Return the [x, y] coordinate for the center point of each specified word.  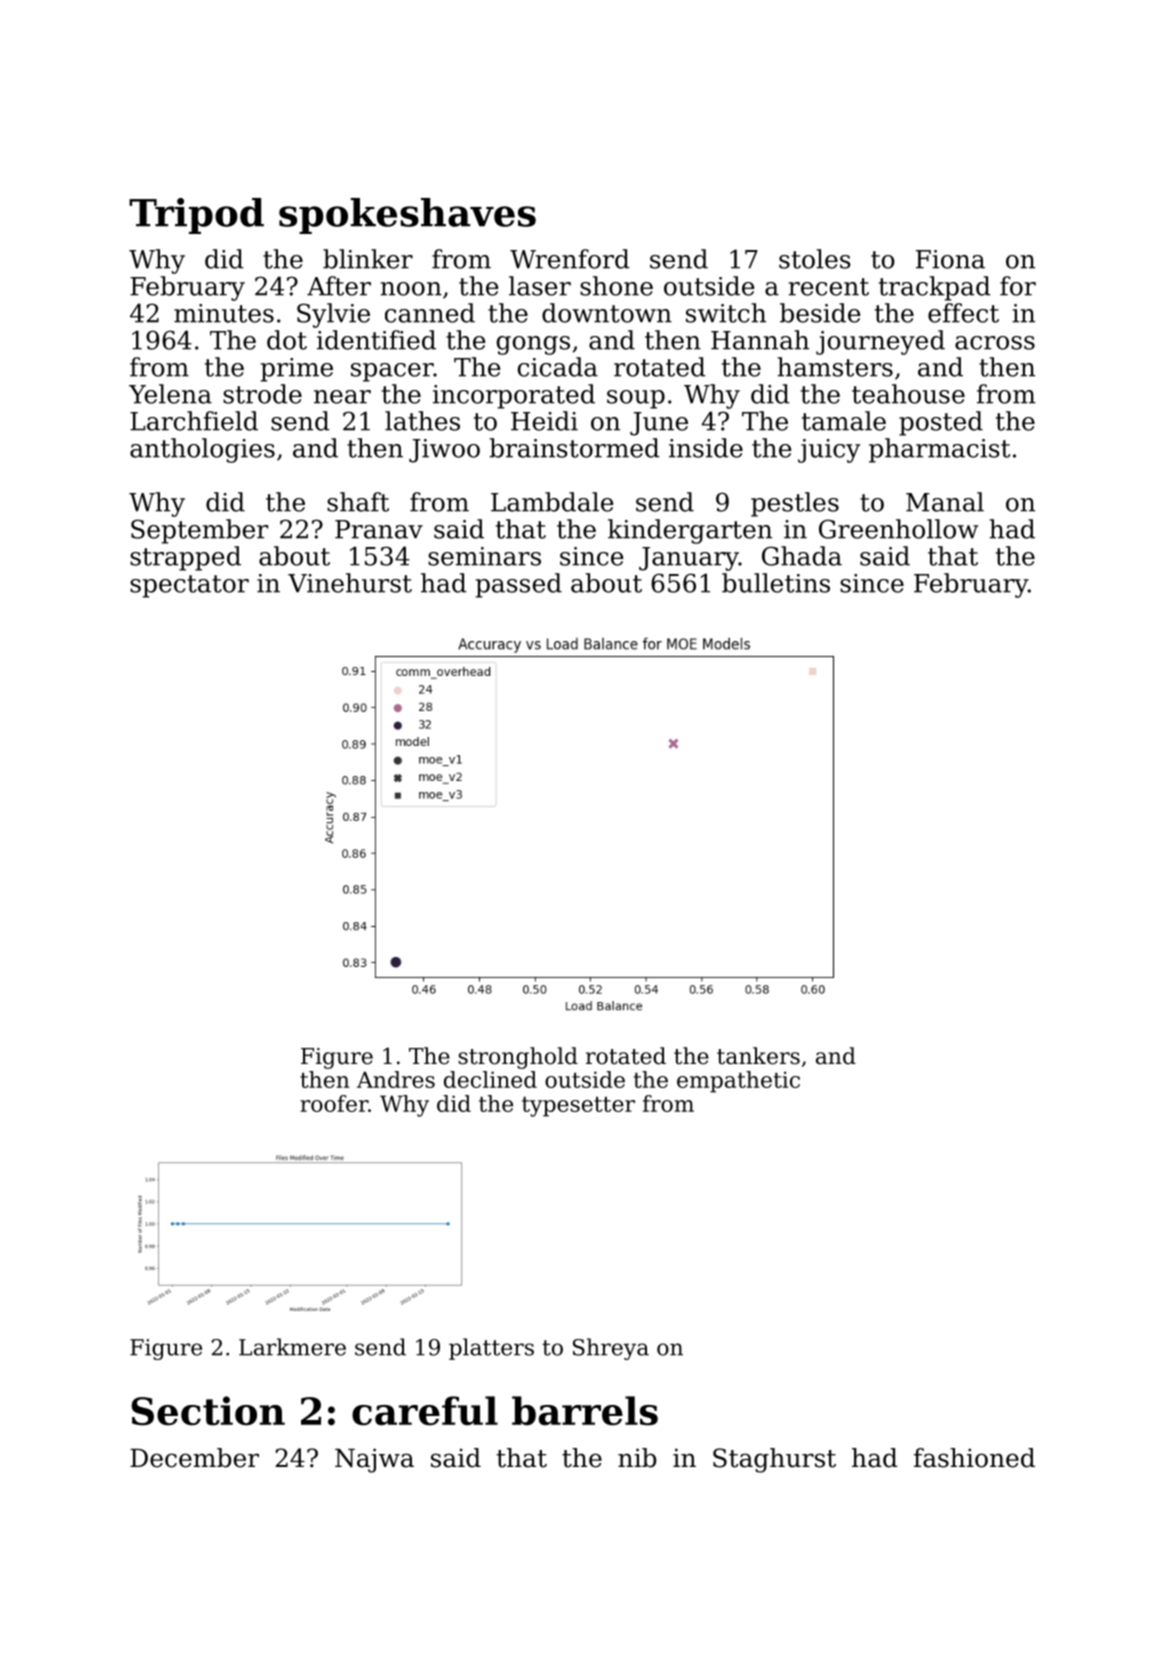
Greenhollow [898, 529]
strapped [185, 558]
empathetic [738, 1082]
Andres [396, 1079]
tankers [758, 1056]
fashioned [974, 1458]
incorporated [514, 396]
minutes [224, 313]
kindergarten [690, 531]
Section [208, 1411]
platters [491, 1349]
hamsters [835, 367]
